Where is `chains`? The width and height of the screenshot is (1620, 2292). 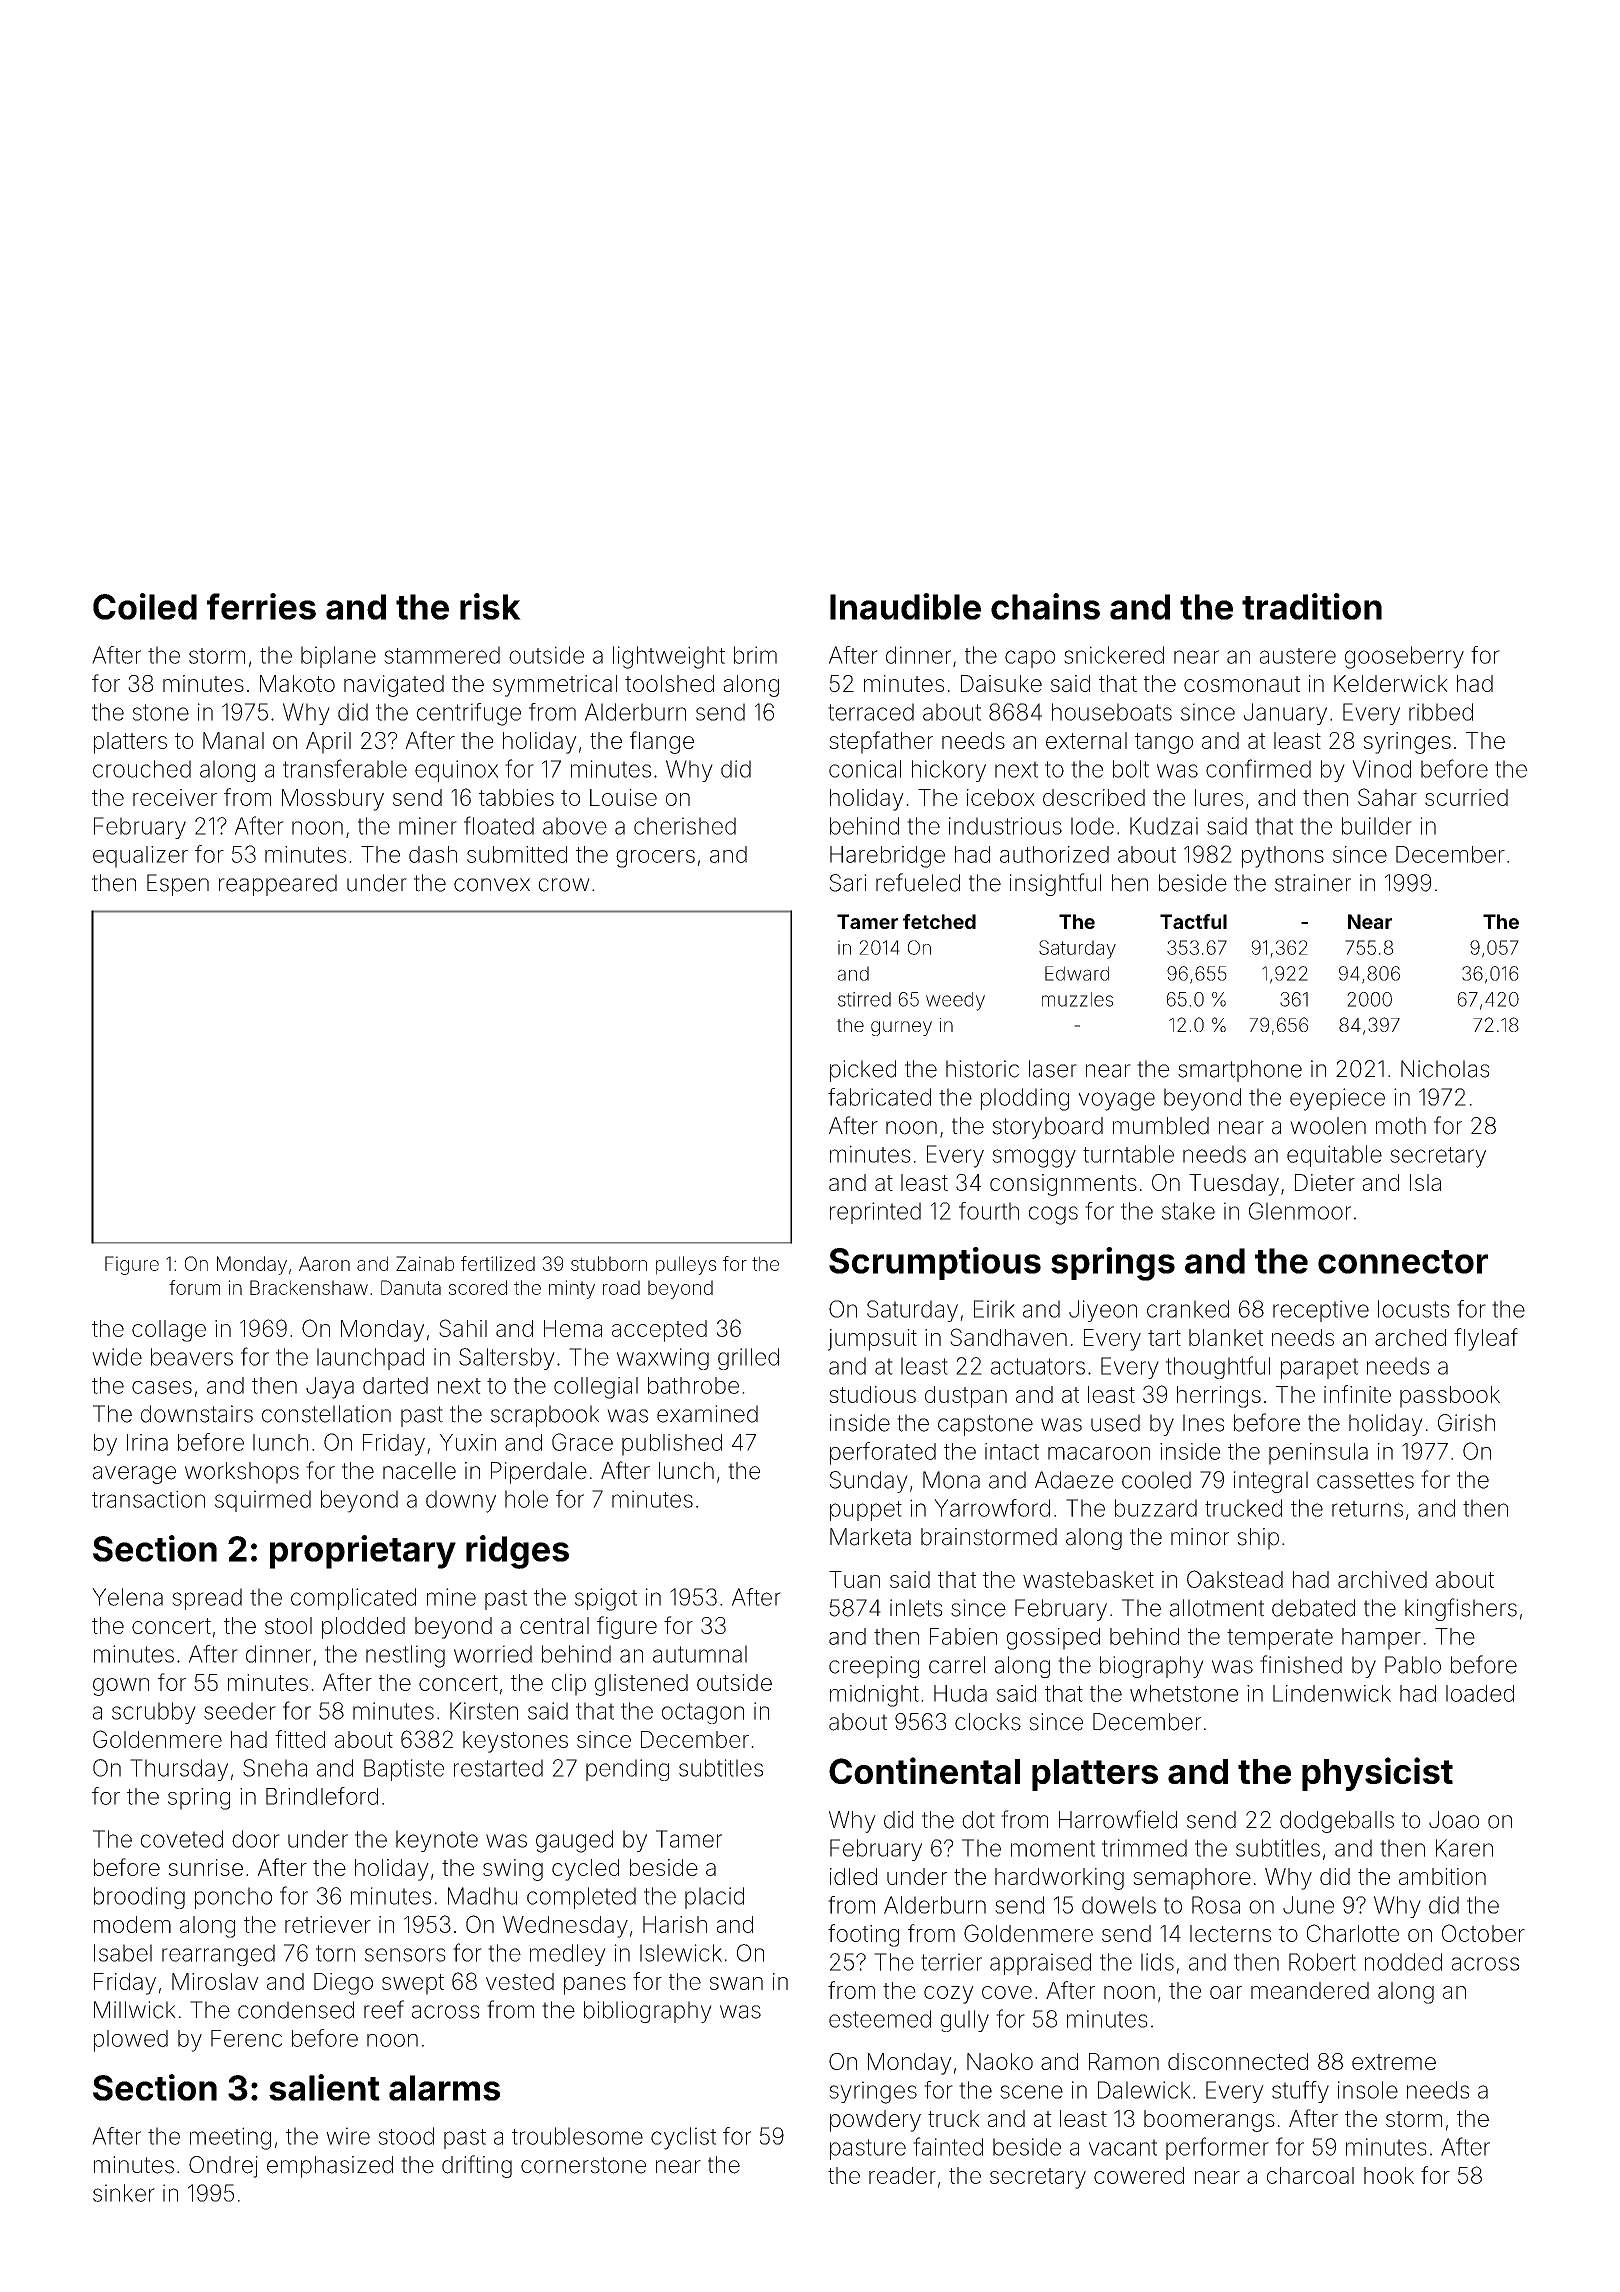
chains is located at coordinates (1045, 606).
